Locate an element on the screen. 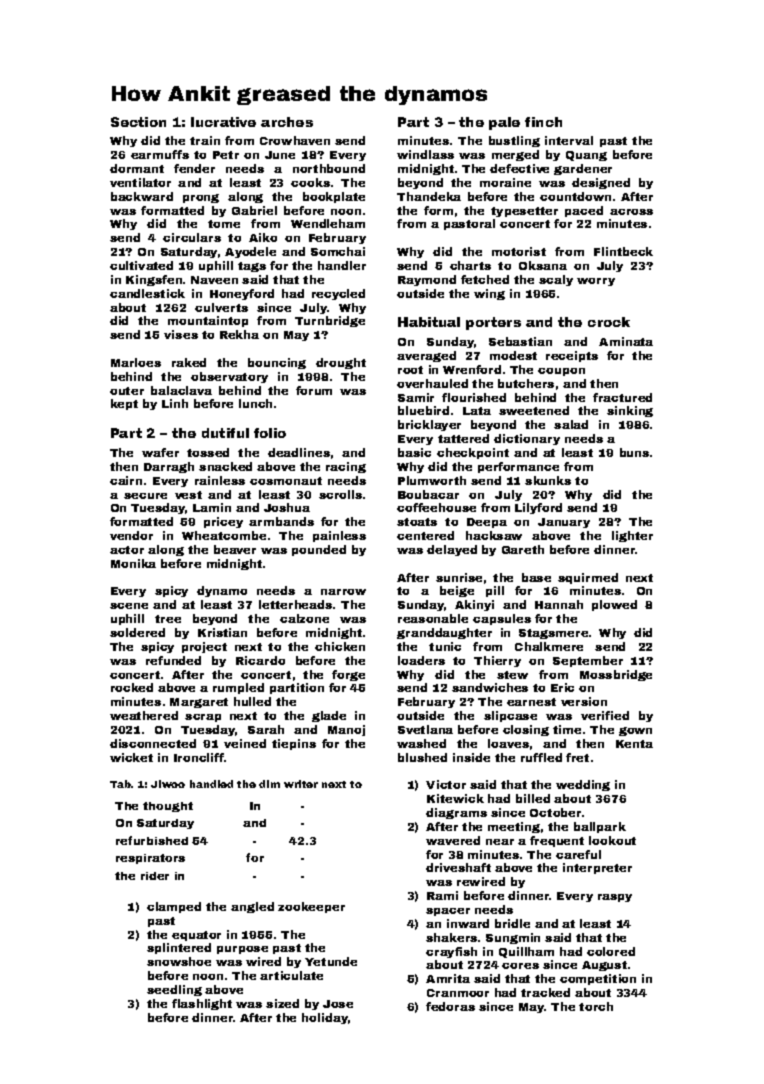 The height and width of the screenshot is (1084, 764). rider is located at coordinates (155, 876).
